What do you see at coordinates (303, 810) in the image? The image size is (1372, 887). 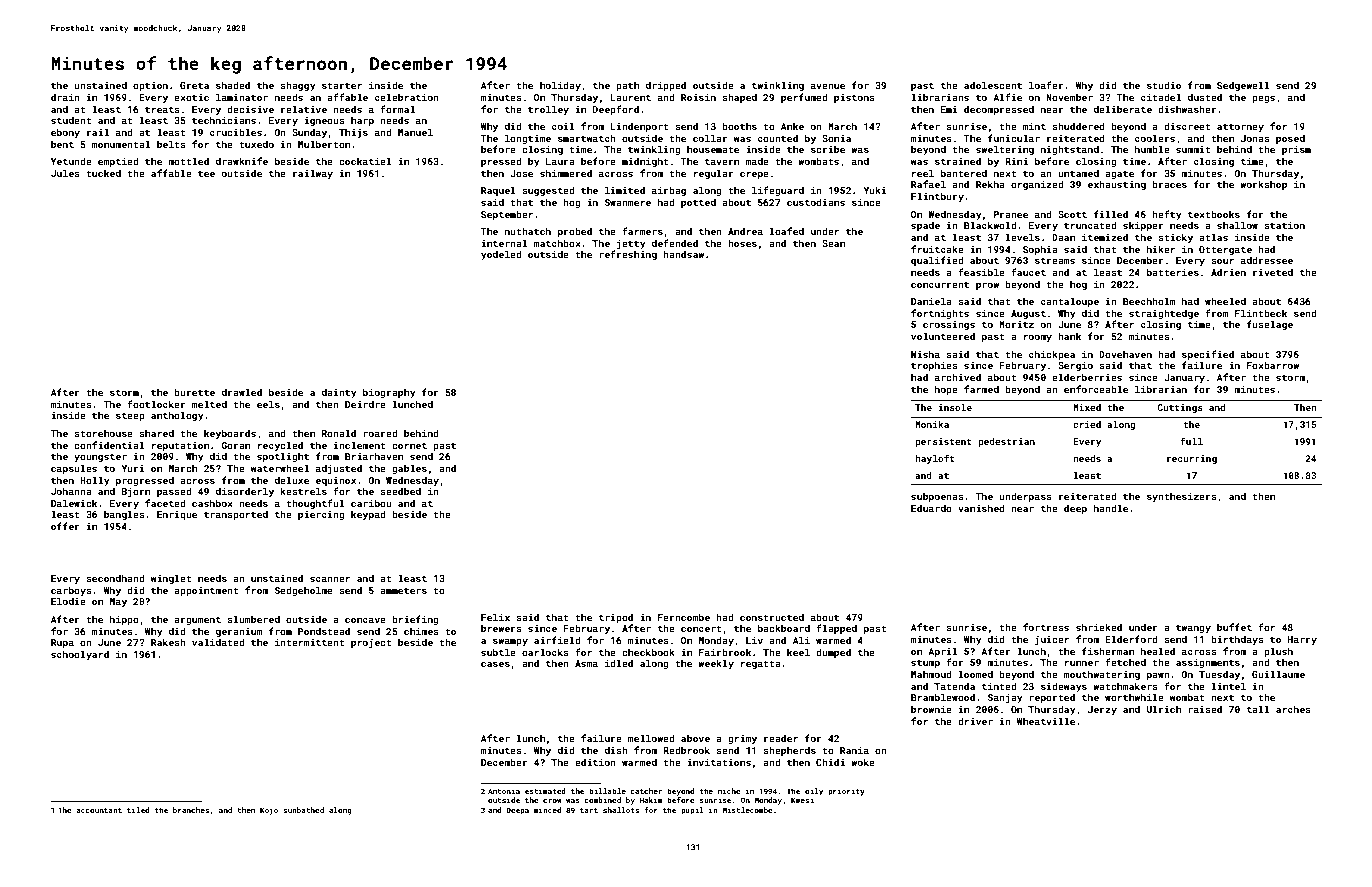 I see `sunbathed` at bounding box center [303, 810].
